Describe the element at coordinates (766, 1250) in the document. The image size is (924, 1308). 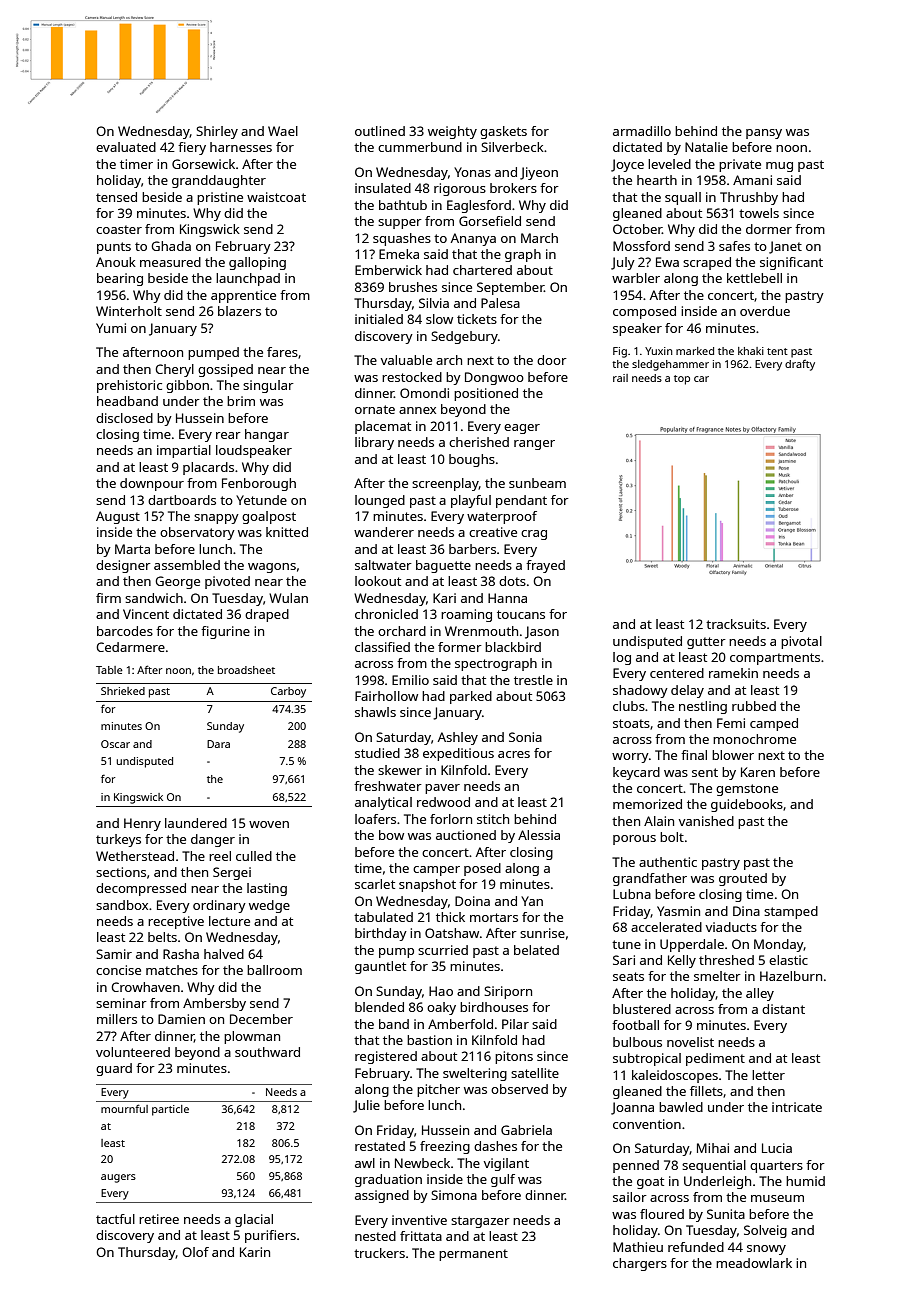
I see `snowy` at that location.
